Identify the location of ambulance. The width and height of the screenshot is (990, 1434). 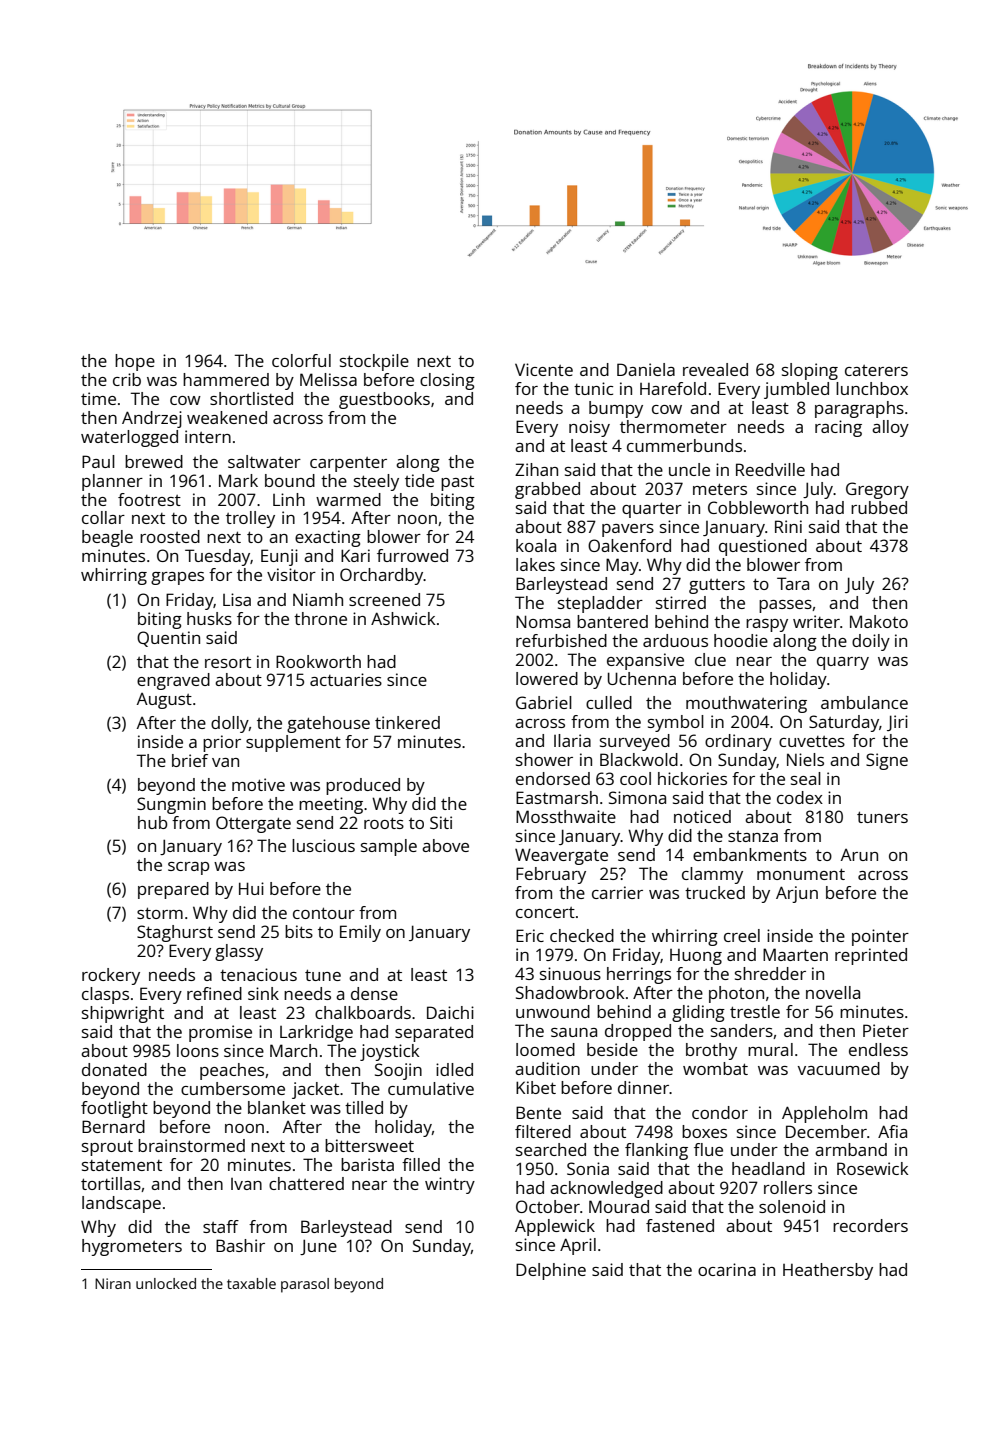
(864, 702).
